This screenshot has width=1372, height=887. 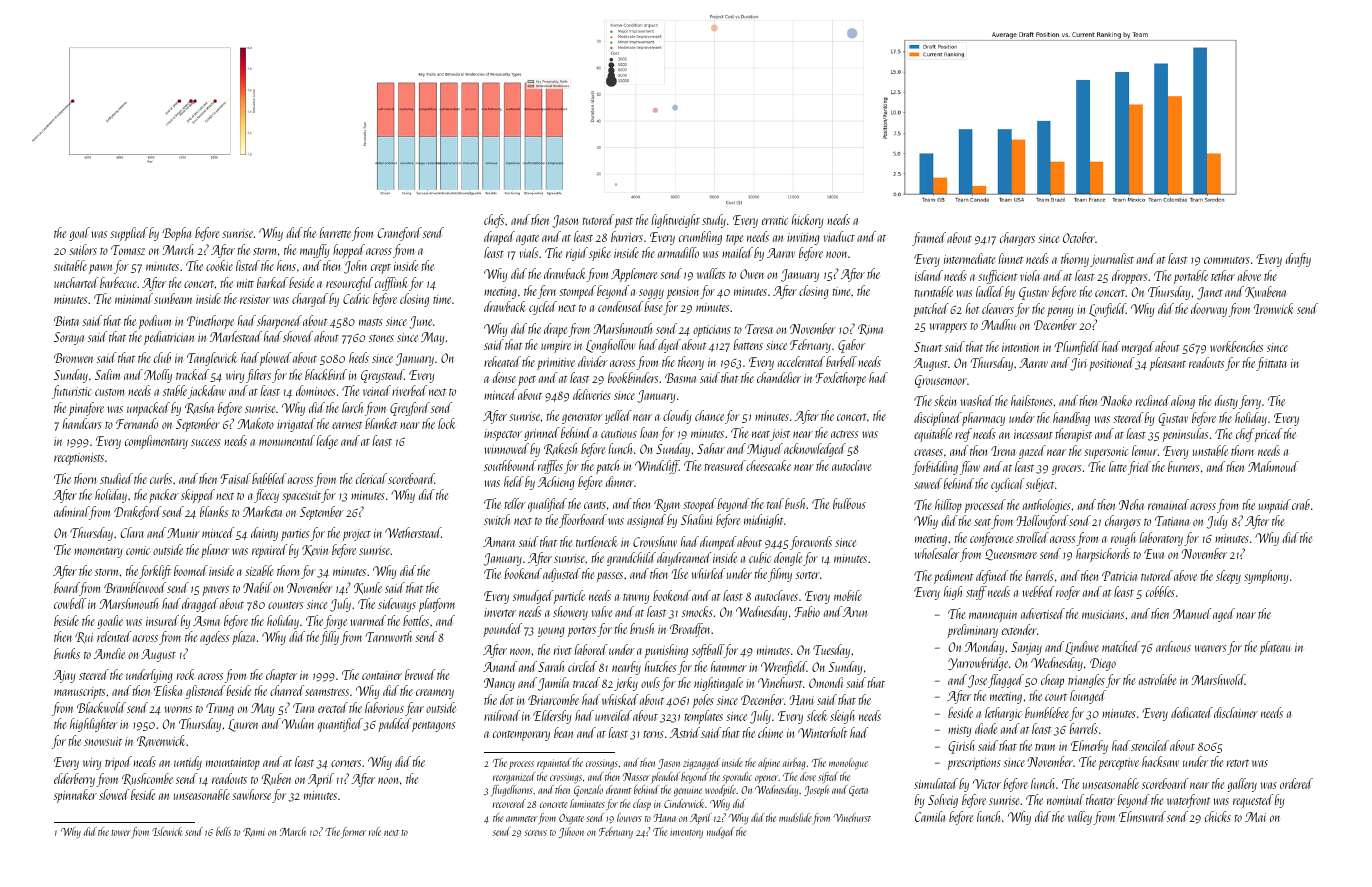 What do you see at coordinates (660, 666) in the screenshot?
I see `hutches` at bounding box center [660, 666].
